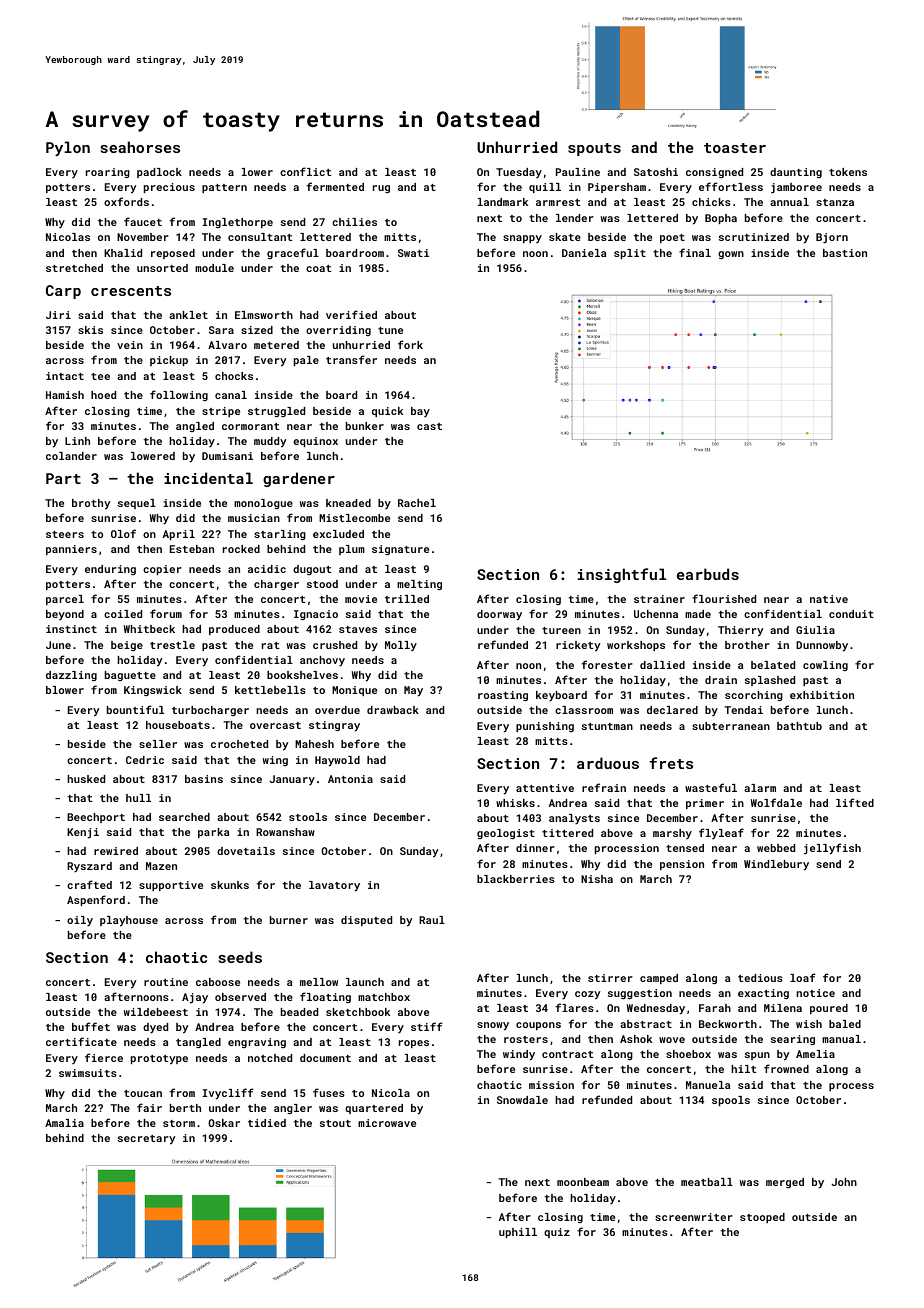 The width and height of the screenshot is (924, 1308). I want to click on bastion, so click(845, 253).
